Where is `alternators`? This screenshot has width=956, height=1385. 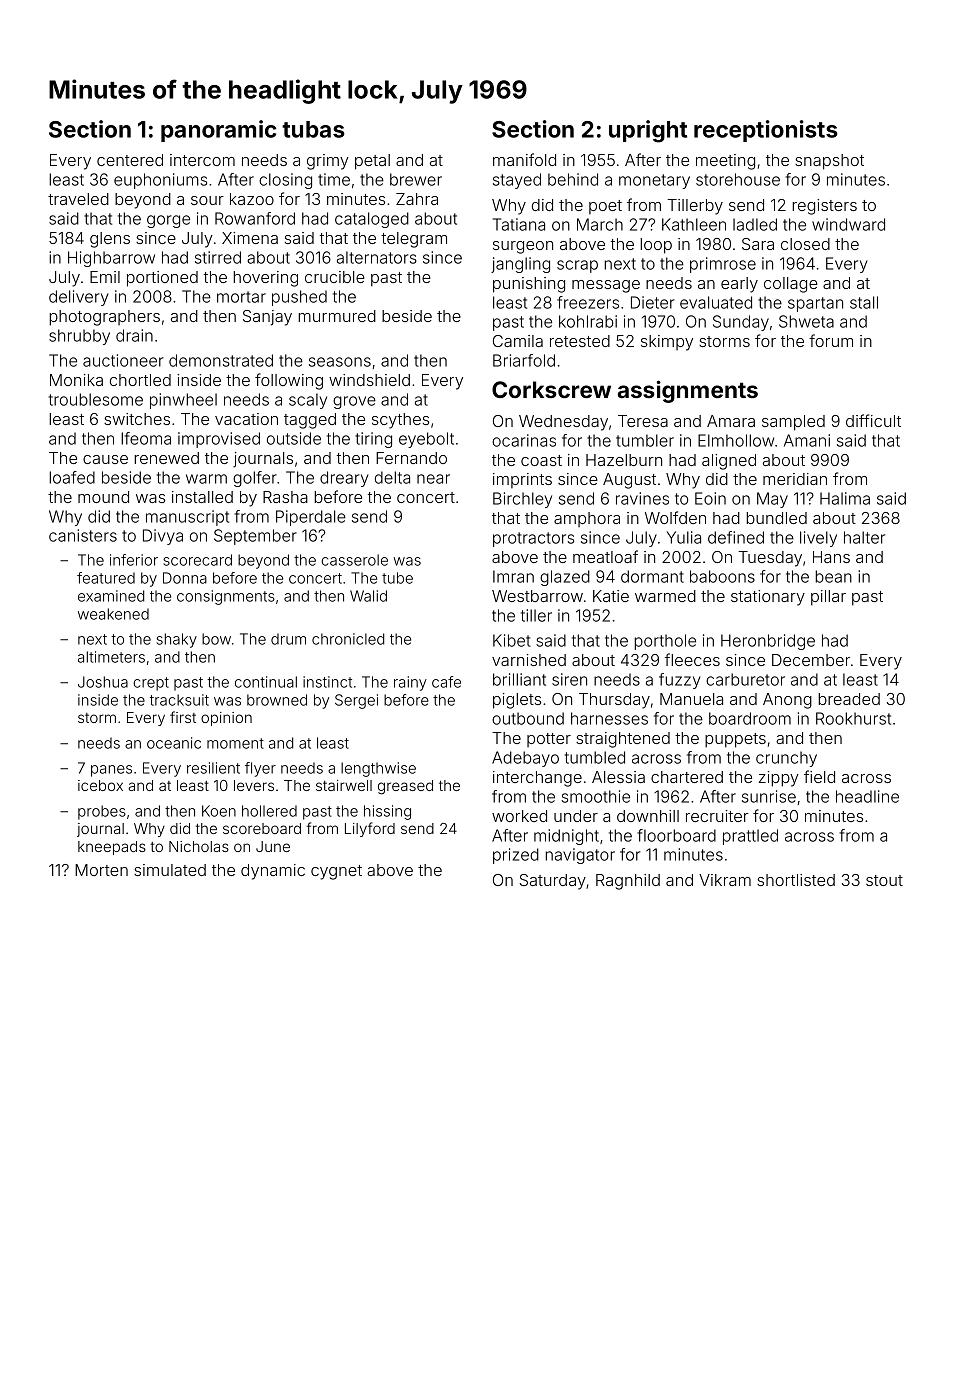 alternators is located at coordinates (377, 257).
